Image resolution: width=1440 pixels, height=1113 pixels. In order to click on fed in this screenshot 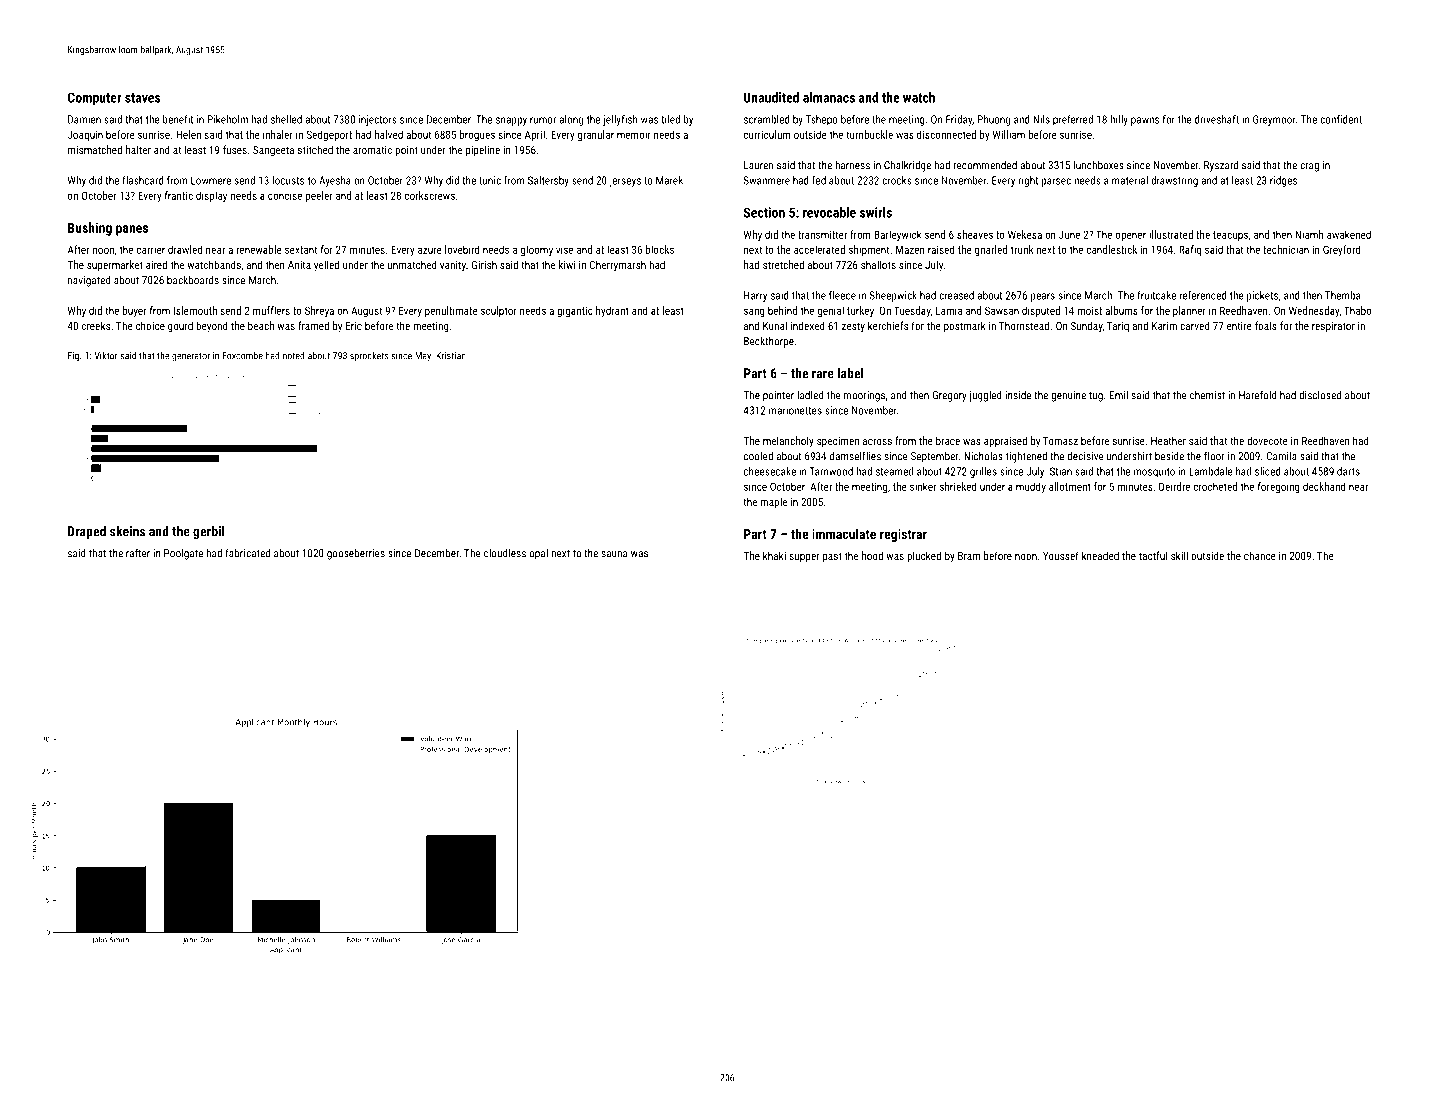, I will do `click(819, 180)`.
